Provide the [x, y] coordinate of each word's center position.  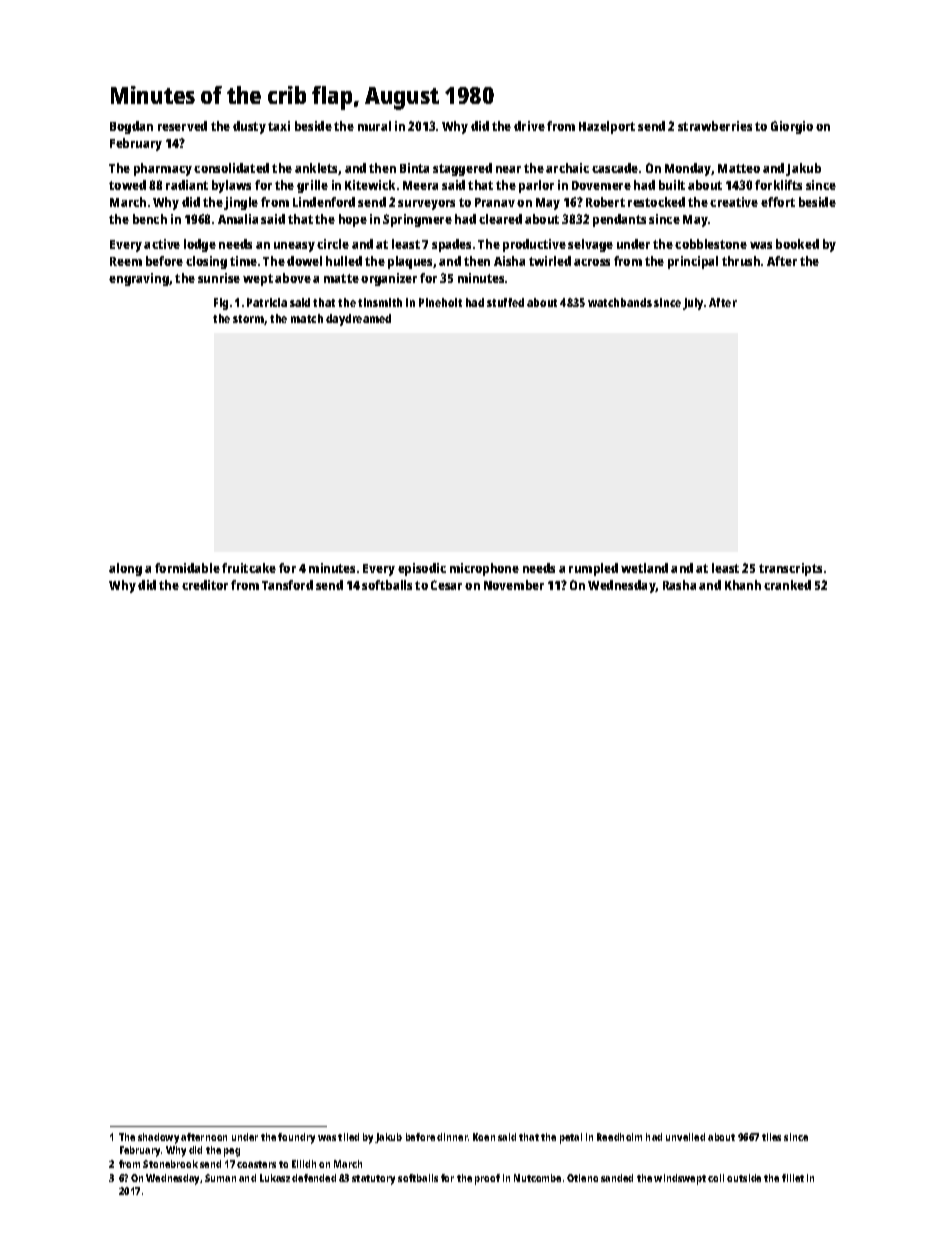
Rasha [679, 585]
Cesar [446, 585]
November [514, 585]
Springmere [417, 220]
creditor [205, 585]
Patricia [267, 302]
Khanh [743, 585]
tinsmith [380, 302]
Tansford [287, 585]
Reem [126, 261]
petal [571, 1138]
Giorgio [792, 127]
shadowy [158, 1138]
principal [693, 262]
